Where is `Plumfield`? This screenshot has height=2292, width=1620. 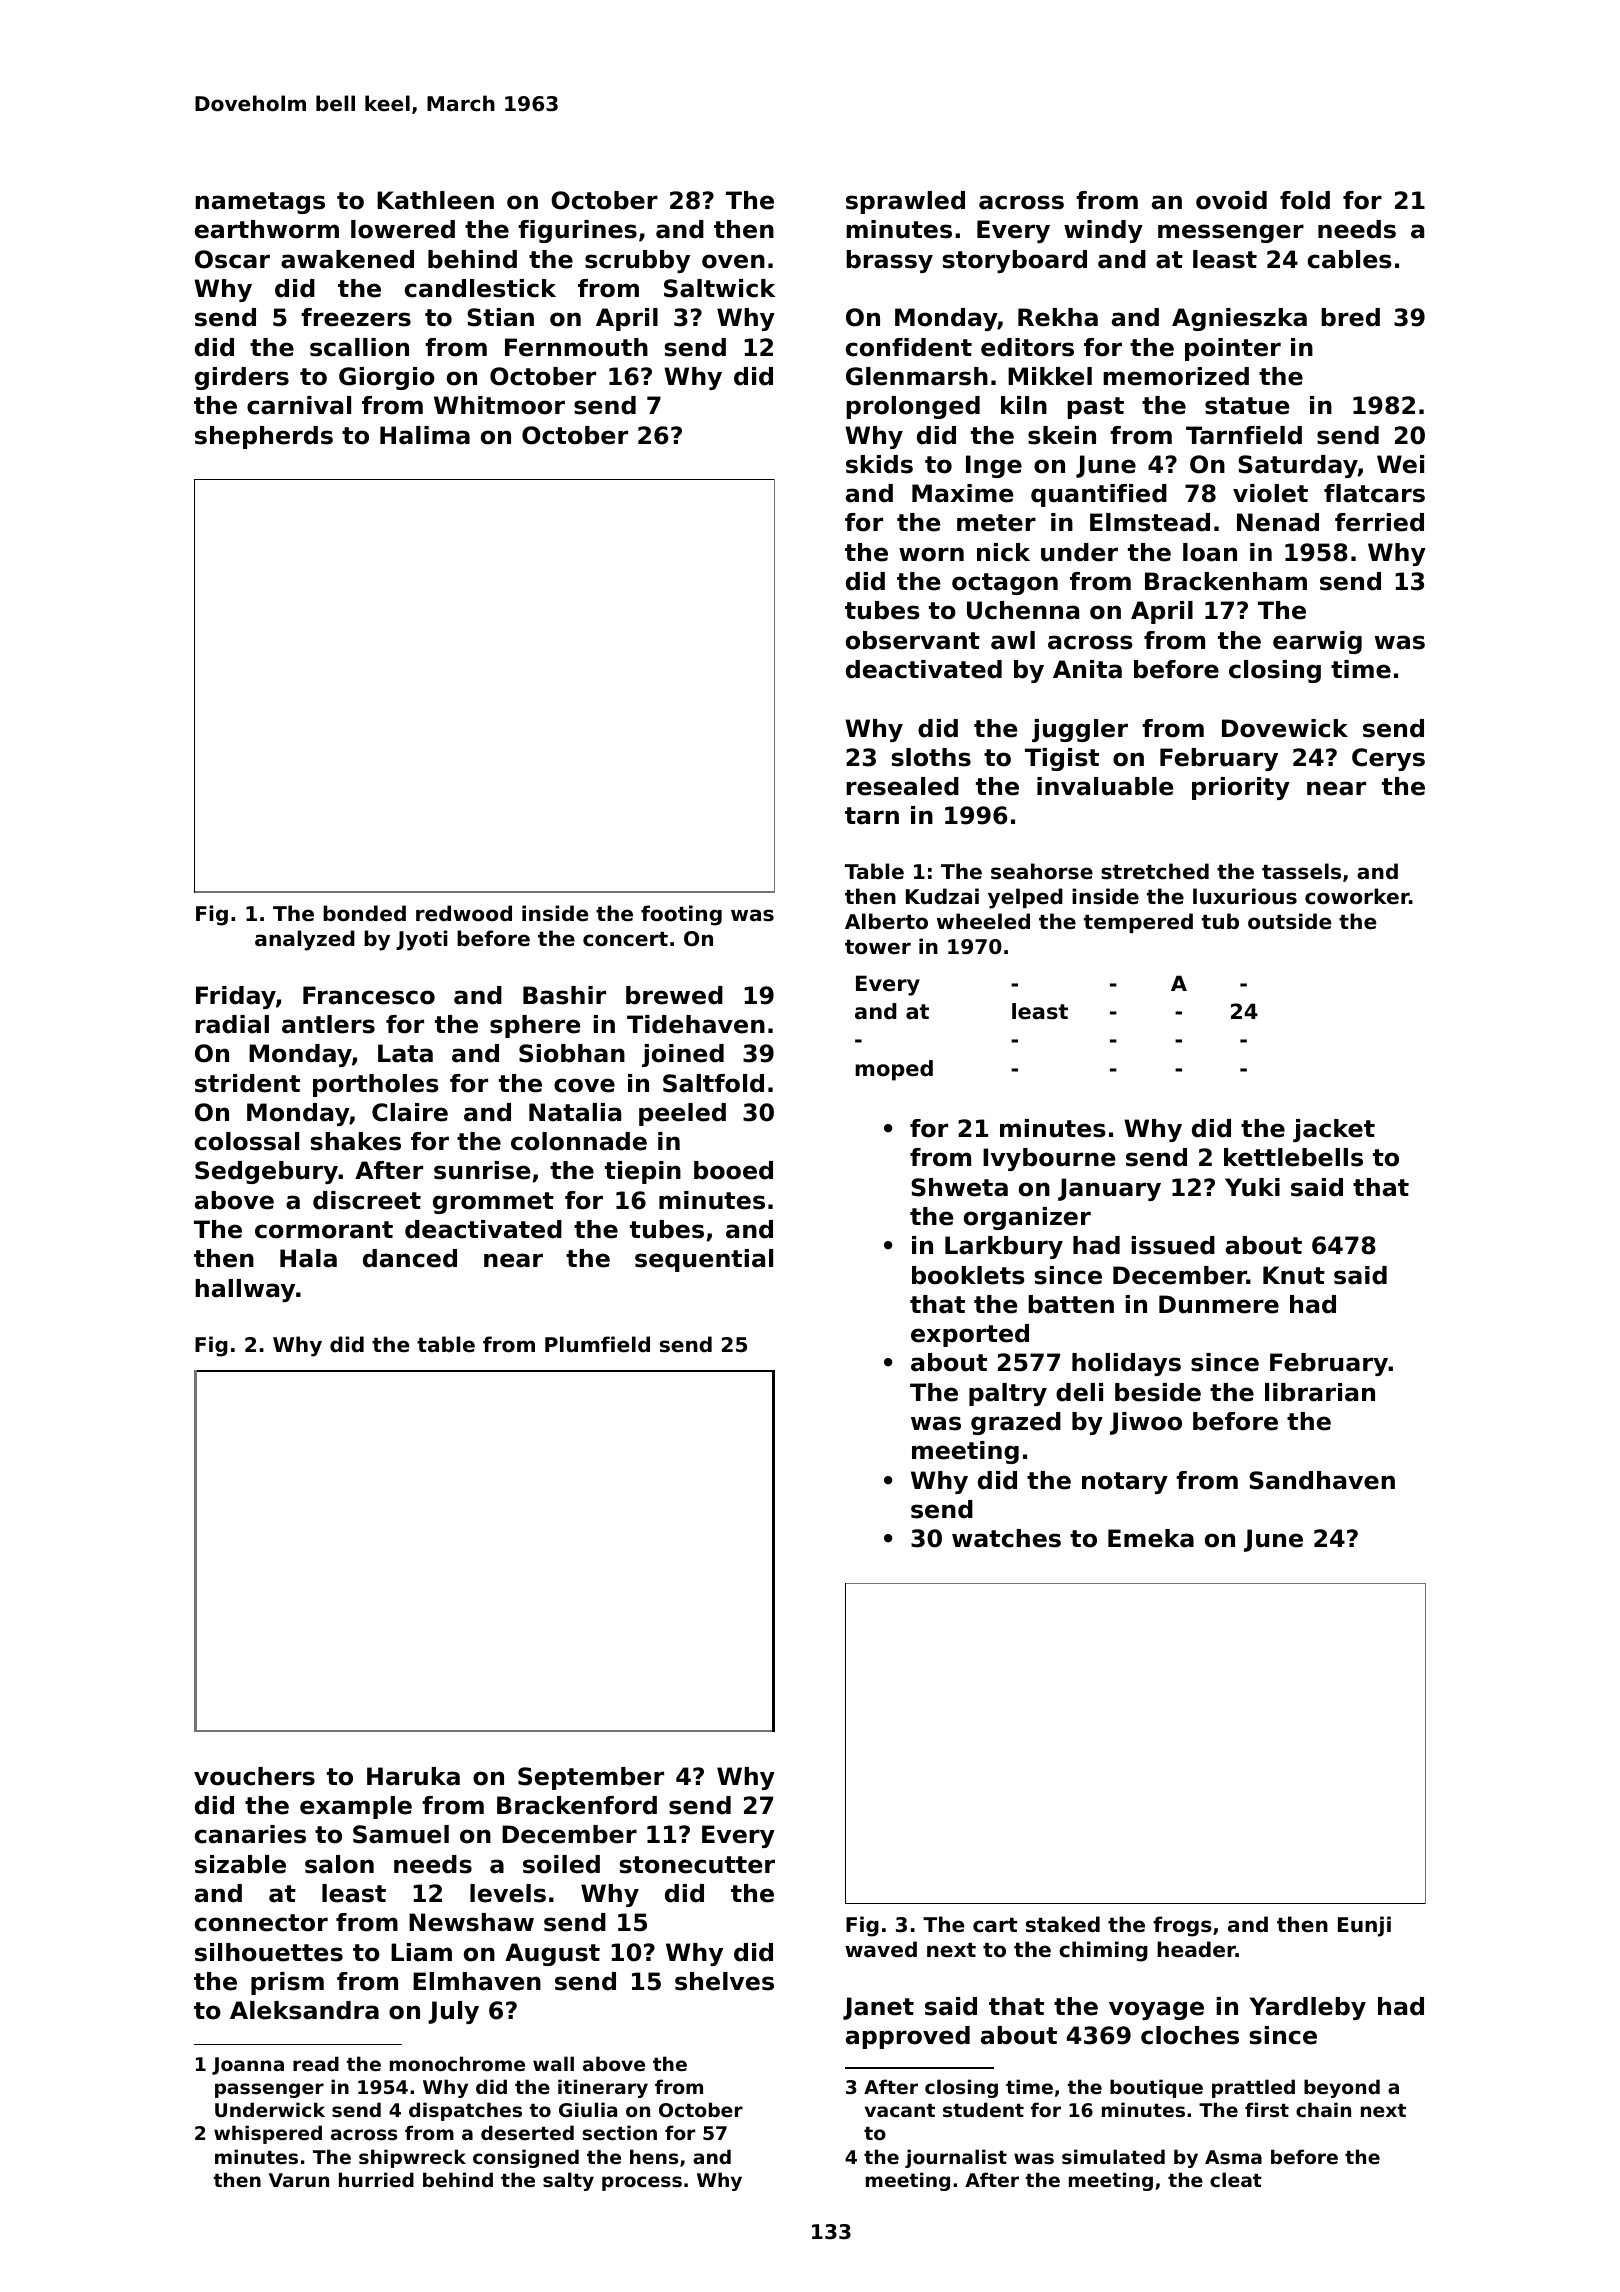
Plumfield is located at coordinates (597, 1344).
